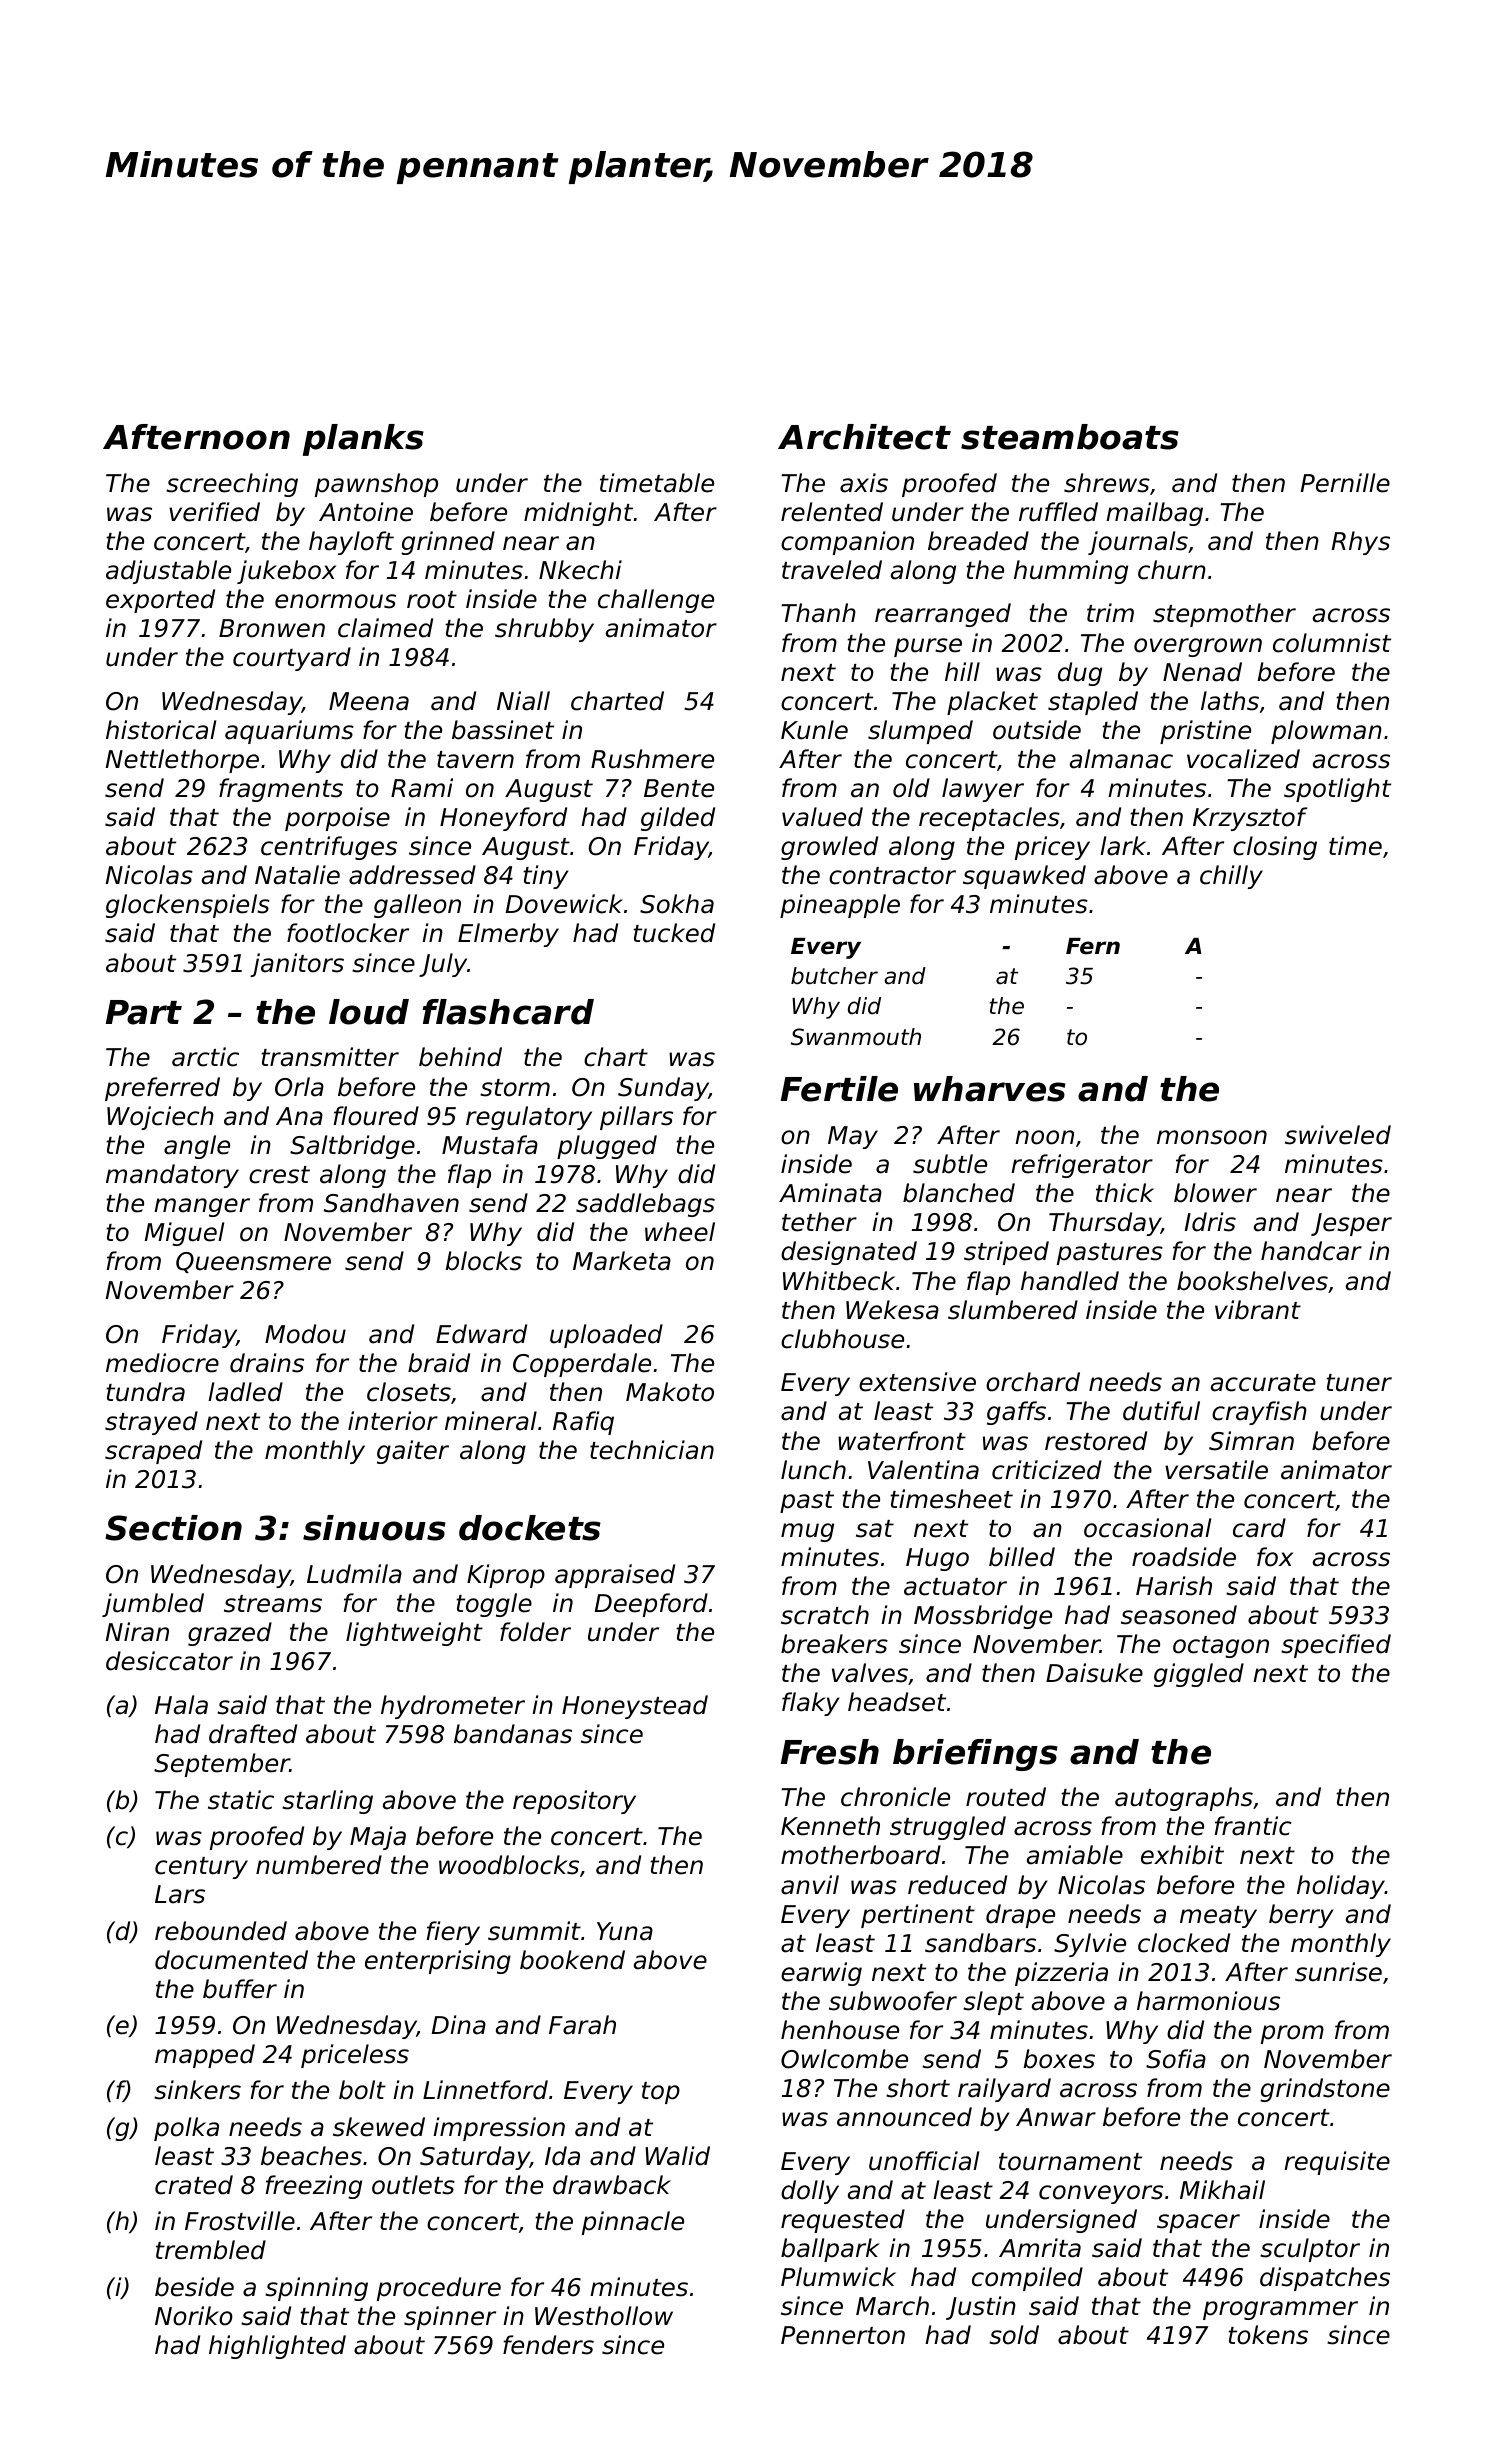 The height and width of the screenshot is (2464, 1496). Describe the element at coordinates (292, 659) in the screenshot. I see `courtyard` at that location.
